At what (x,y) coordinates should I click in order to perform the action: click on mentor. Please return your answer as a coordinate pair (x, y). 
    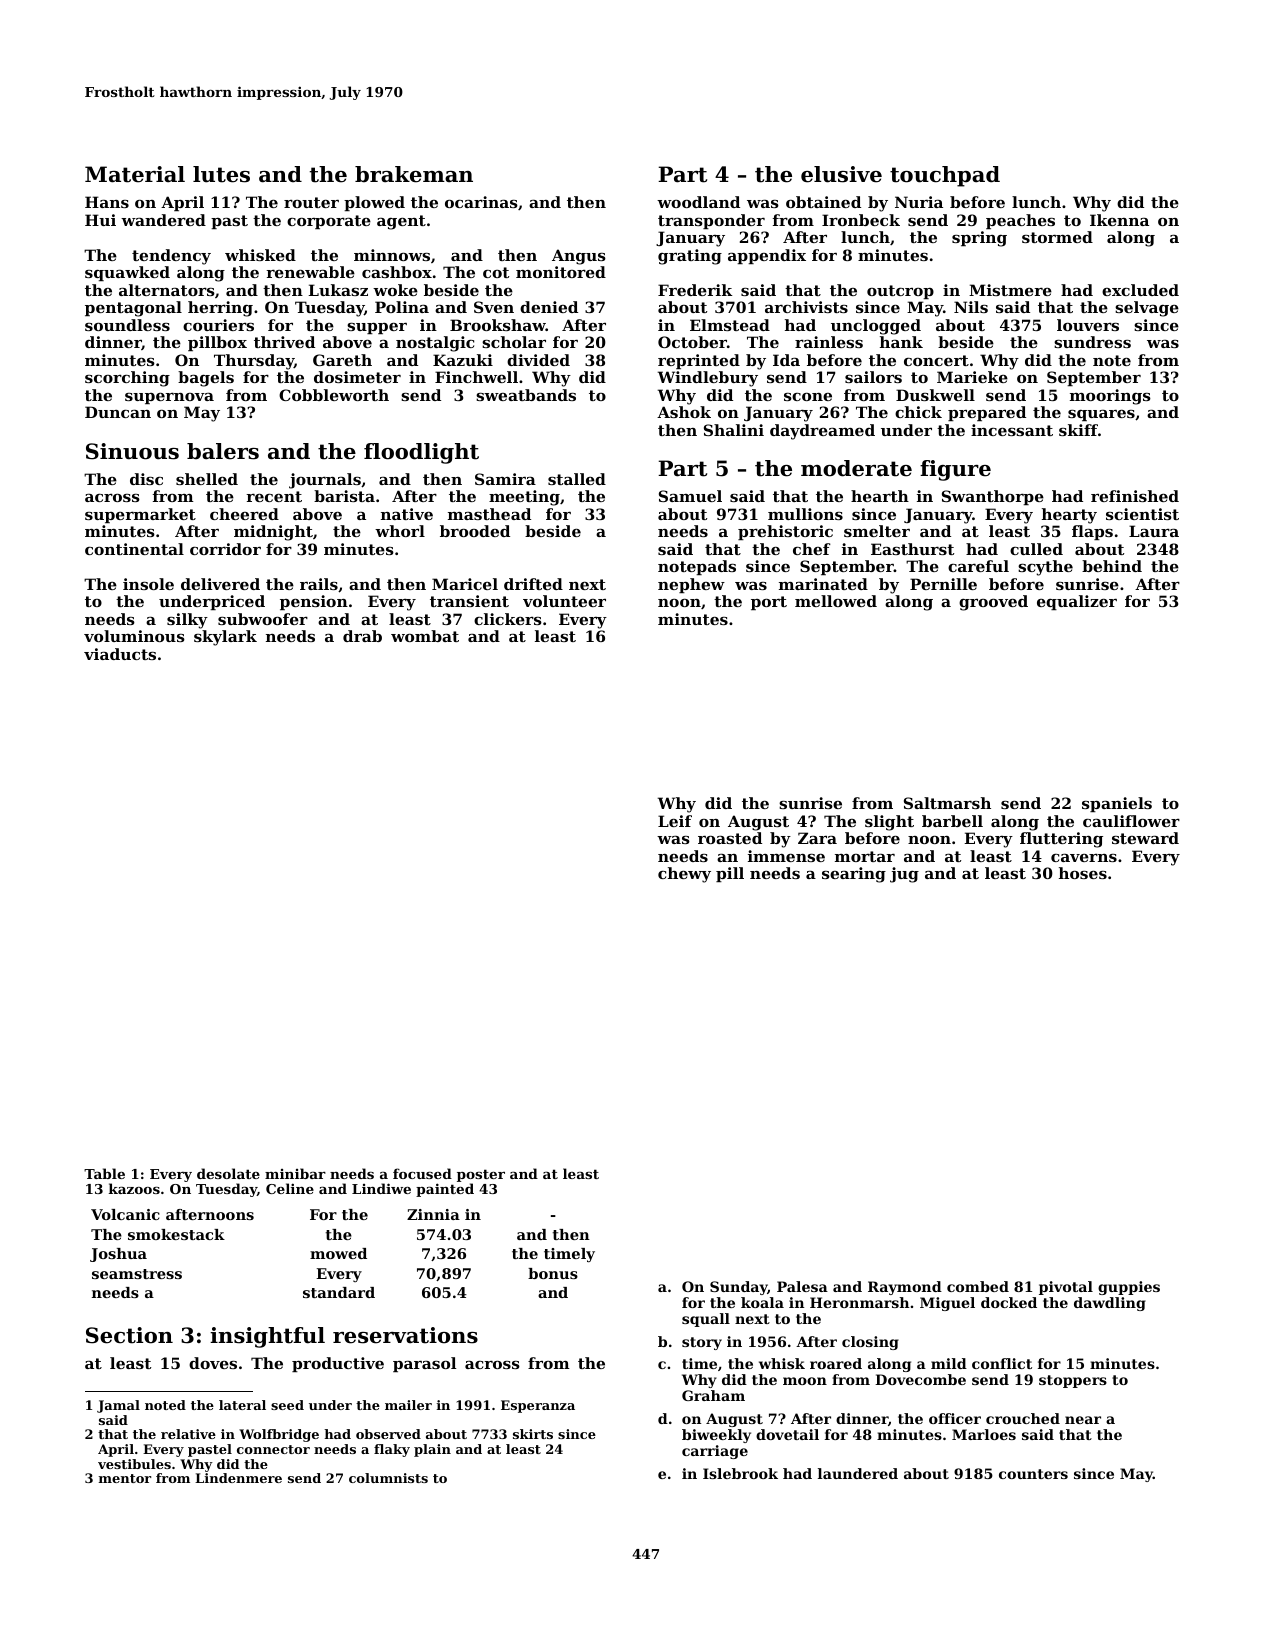
    Looking at the image, I should click on (125, 1478).
